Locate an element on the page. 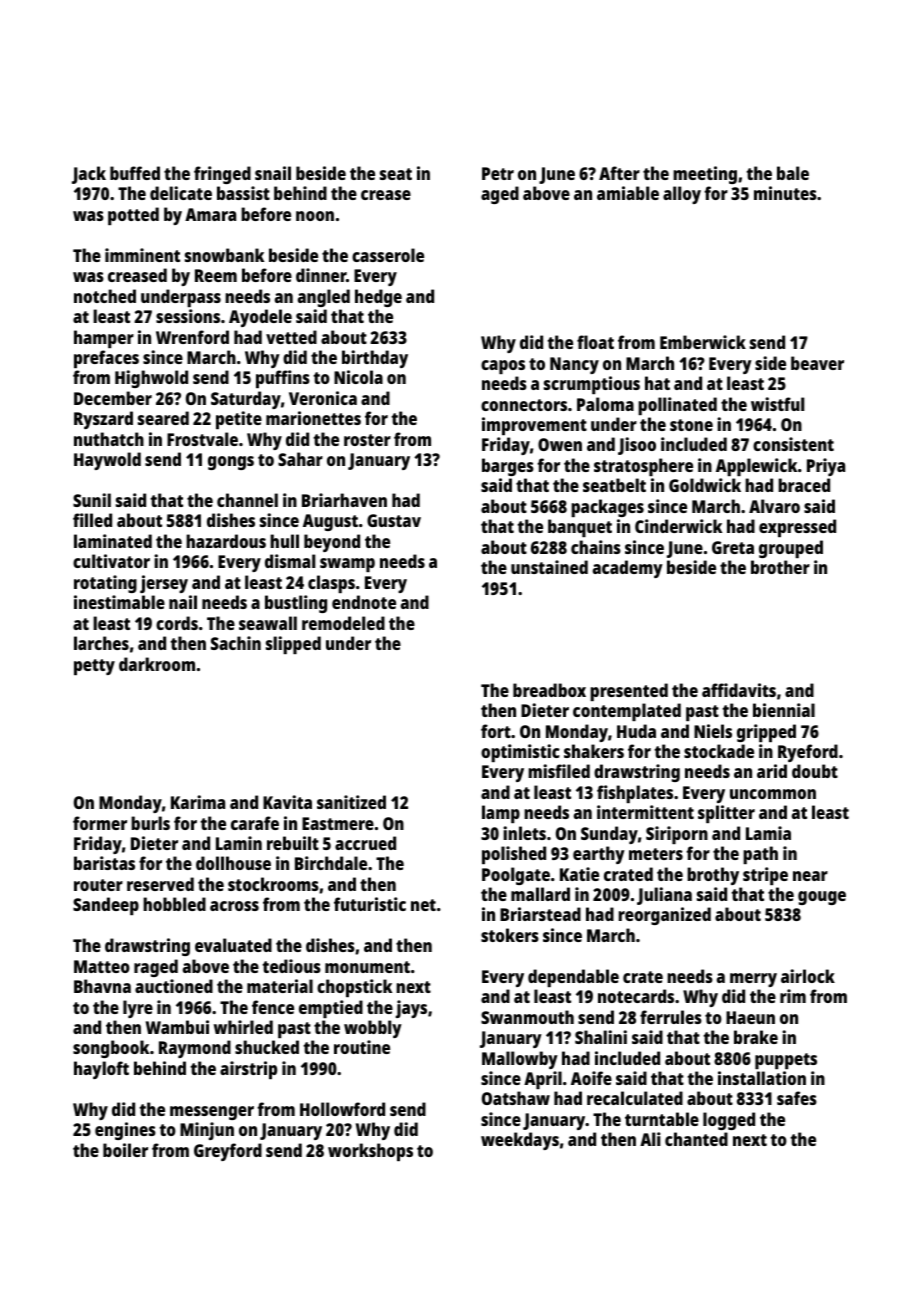  misfiled is located at coordinates (559, 771).
